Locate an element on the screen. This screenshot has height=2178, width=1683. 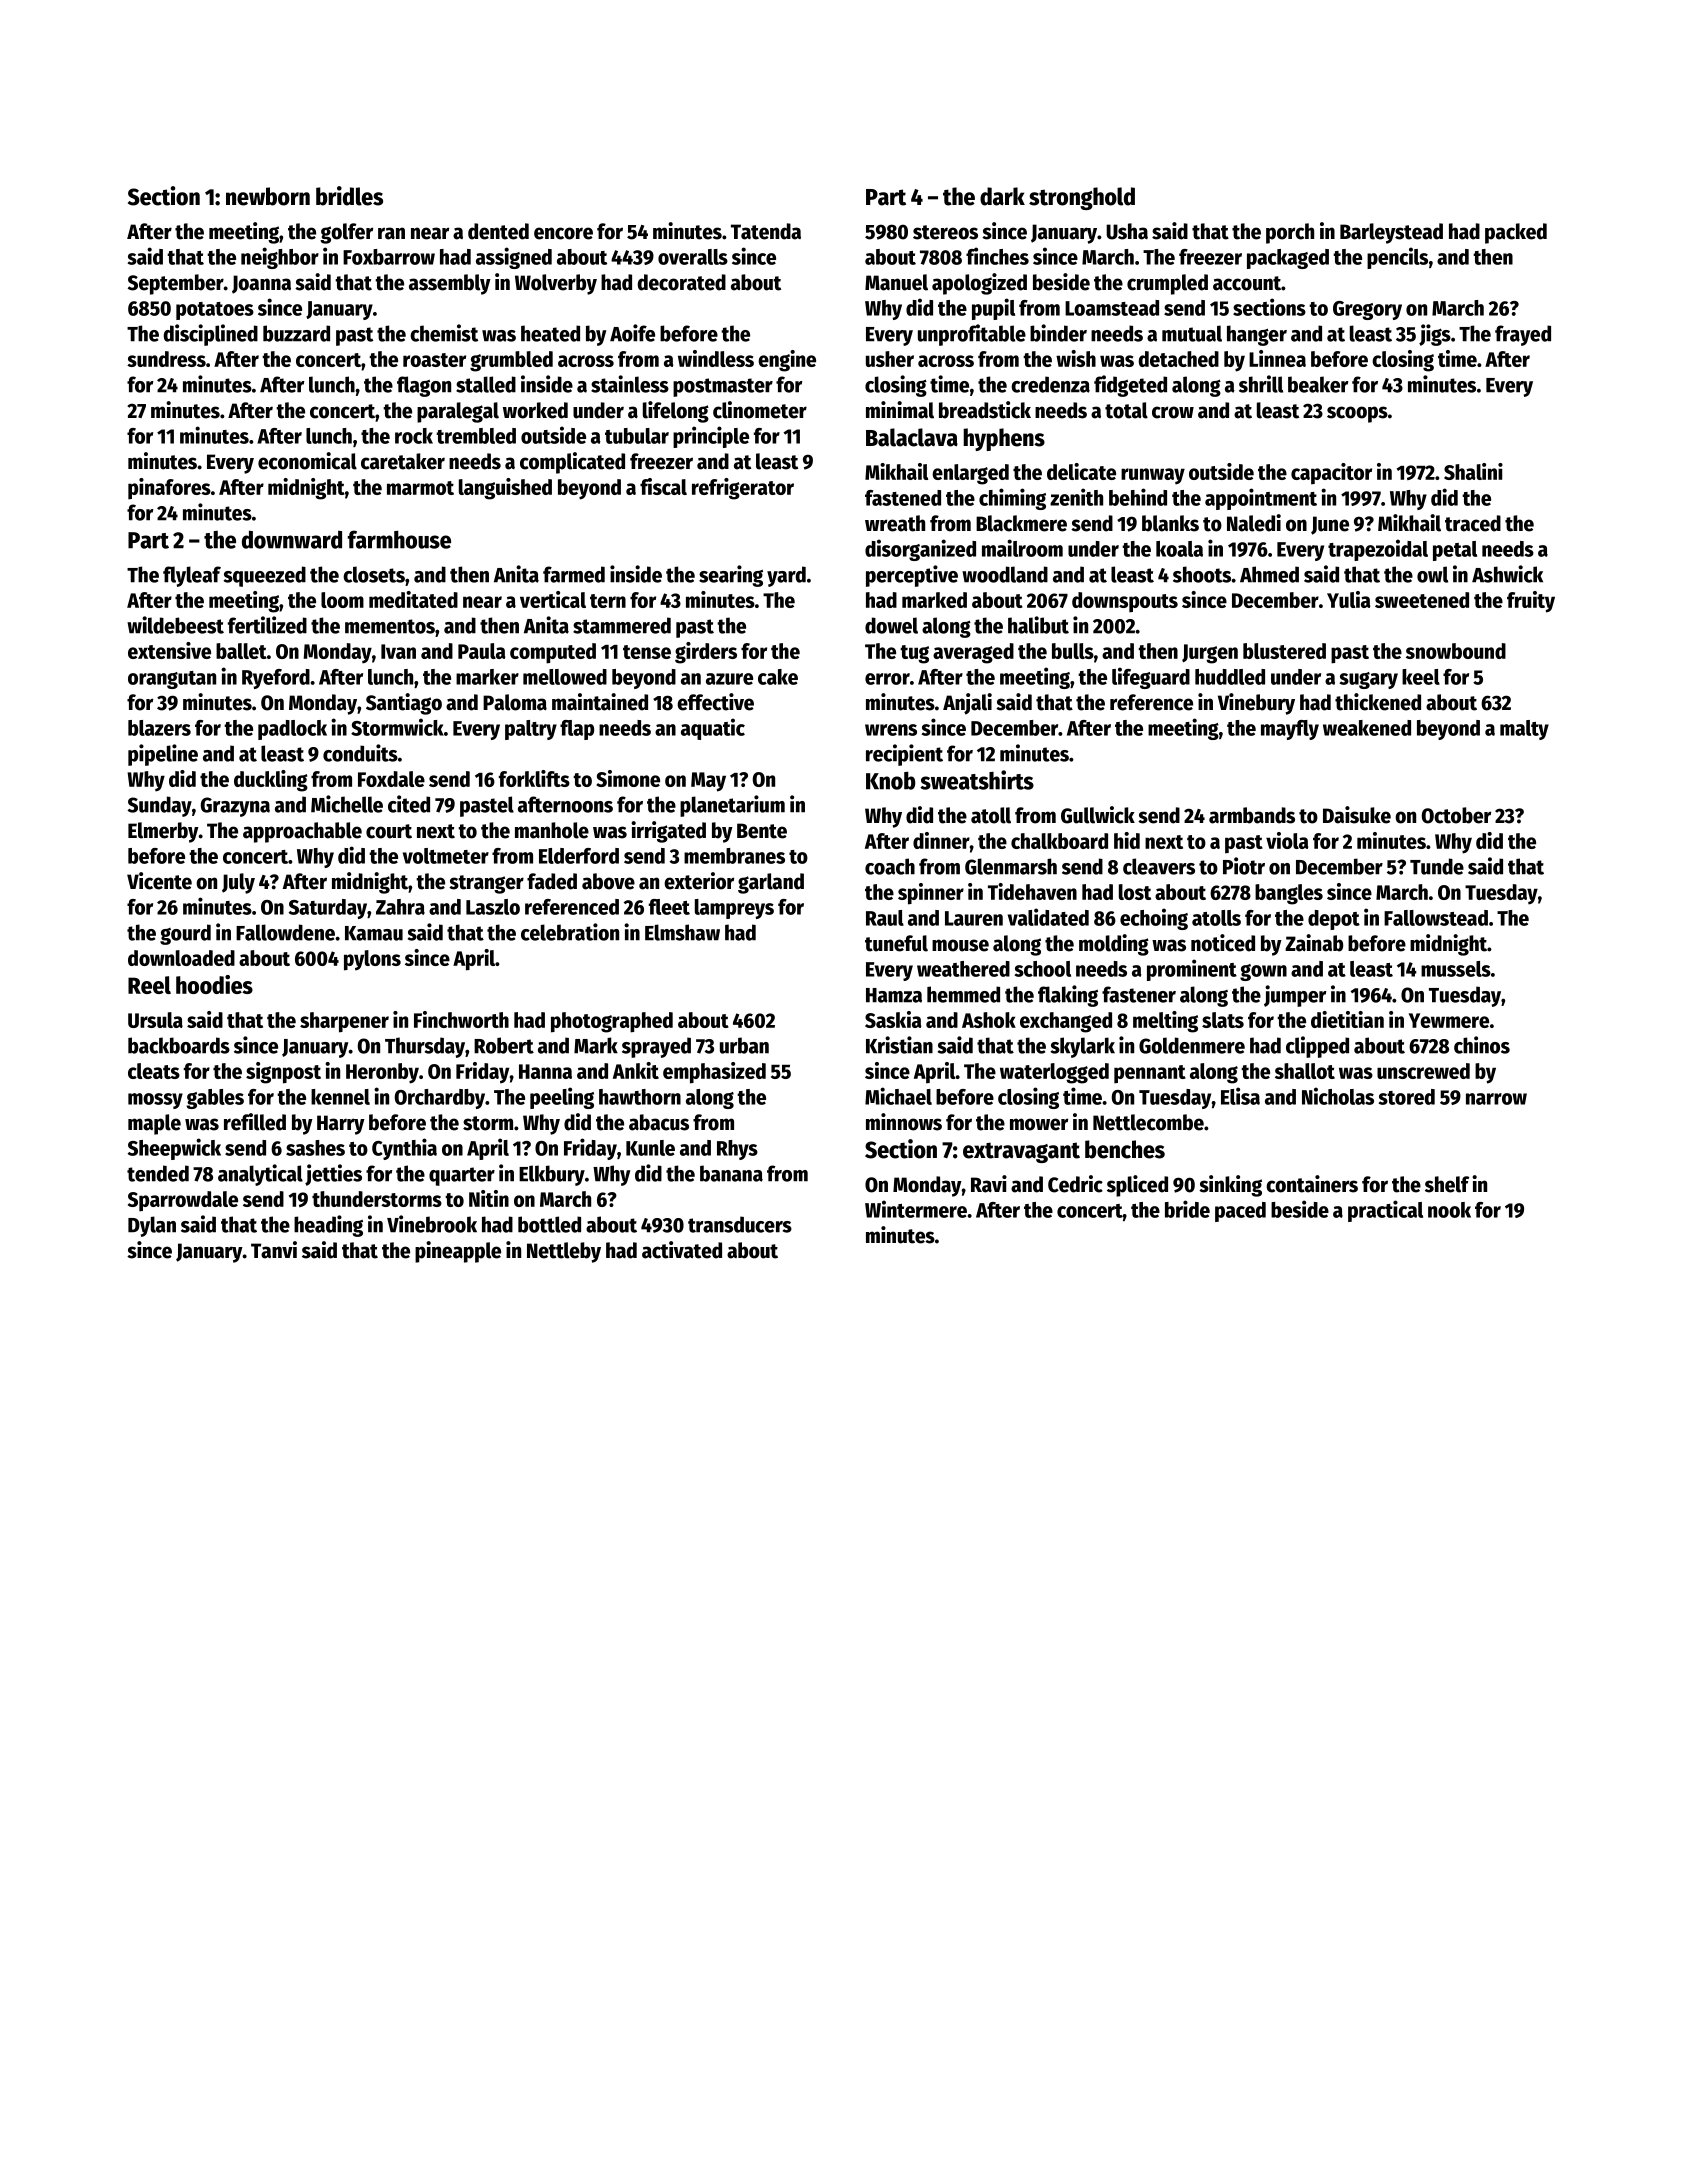
Tanvi is located at coordinates (274, 1250).
